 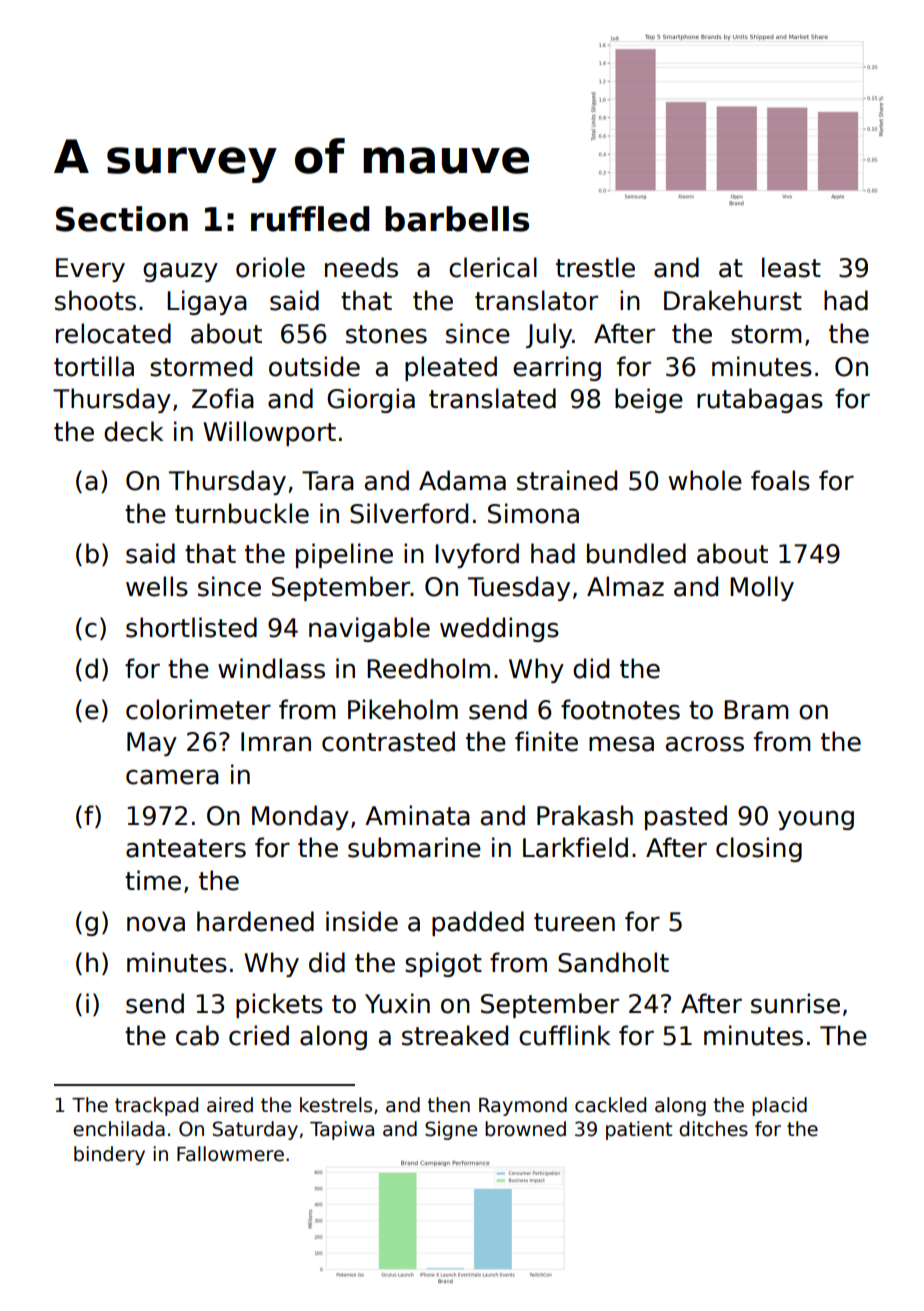 What do you see at coordinates (133, 431) in the page?
I see `deck` at bounding box center [133, 431].
